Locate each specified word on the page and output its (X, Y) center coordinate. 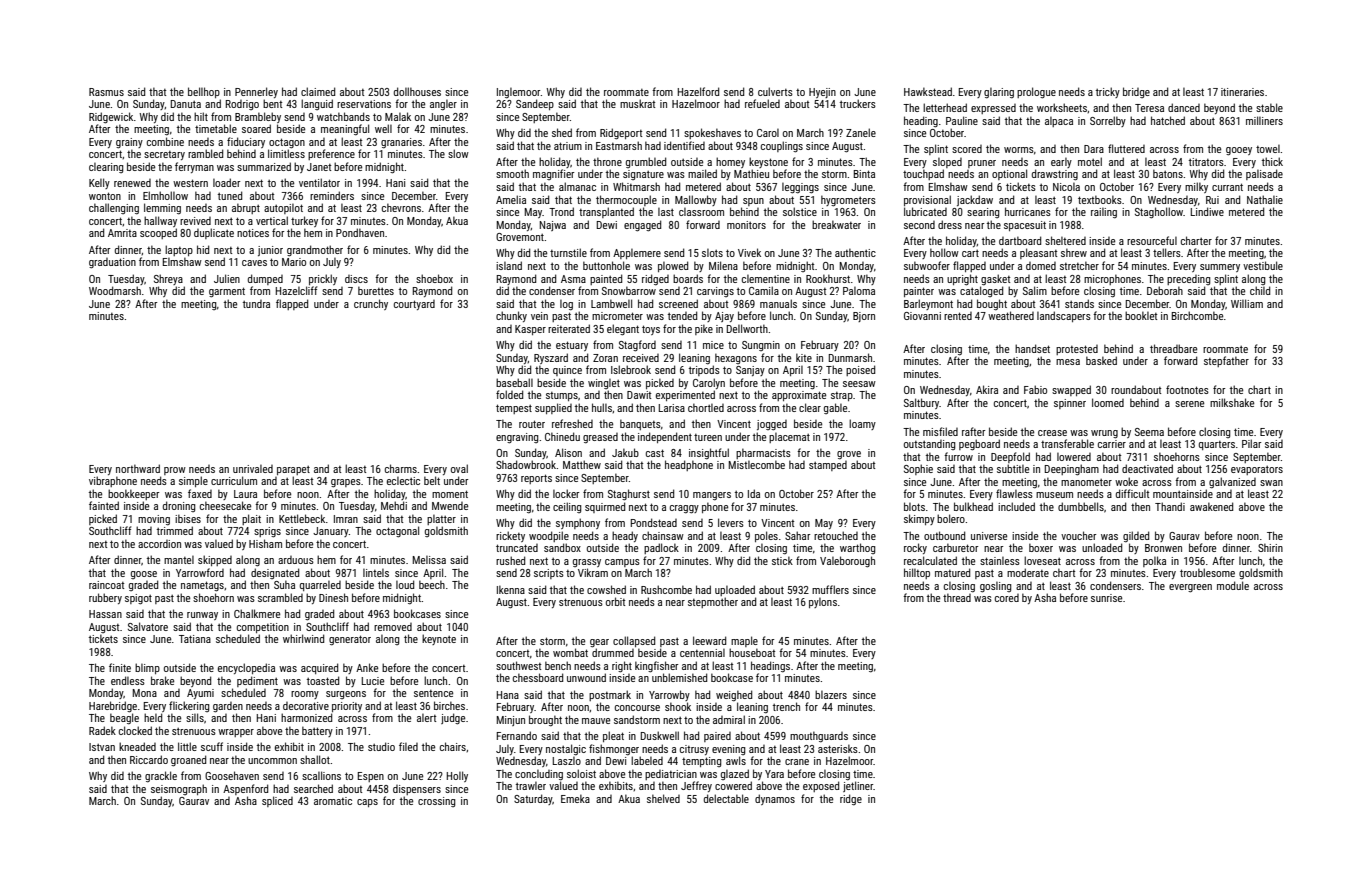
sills (195, 717)
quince (567, 371)
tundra (256, 304)
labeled (647, 760)
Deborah (1165, 290)
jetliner (858, 786)
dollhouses (417, 91)
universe (989, 536)
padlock (661, 548)
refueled (762, 103)
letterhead (945, 107)
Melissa (429, 560)
